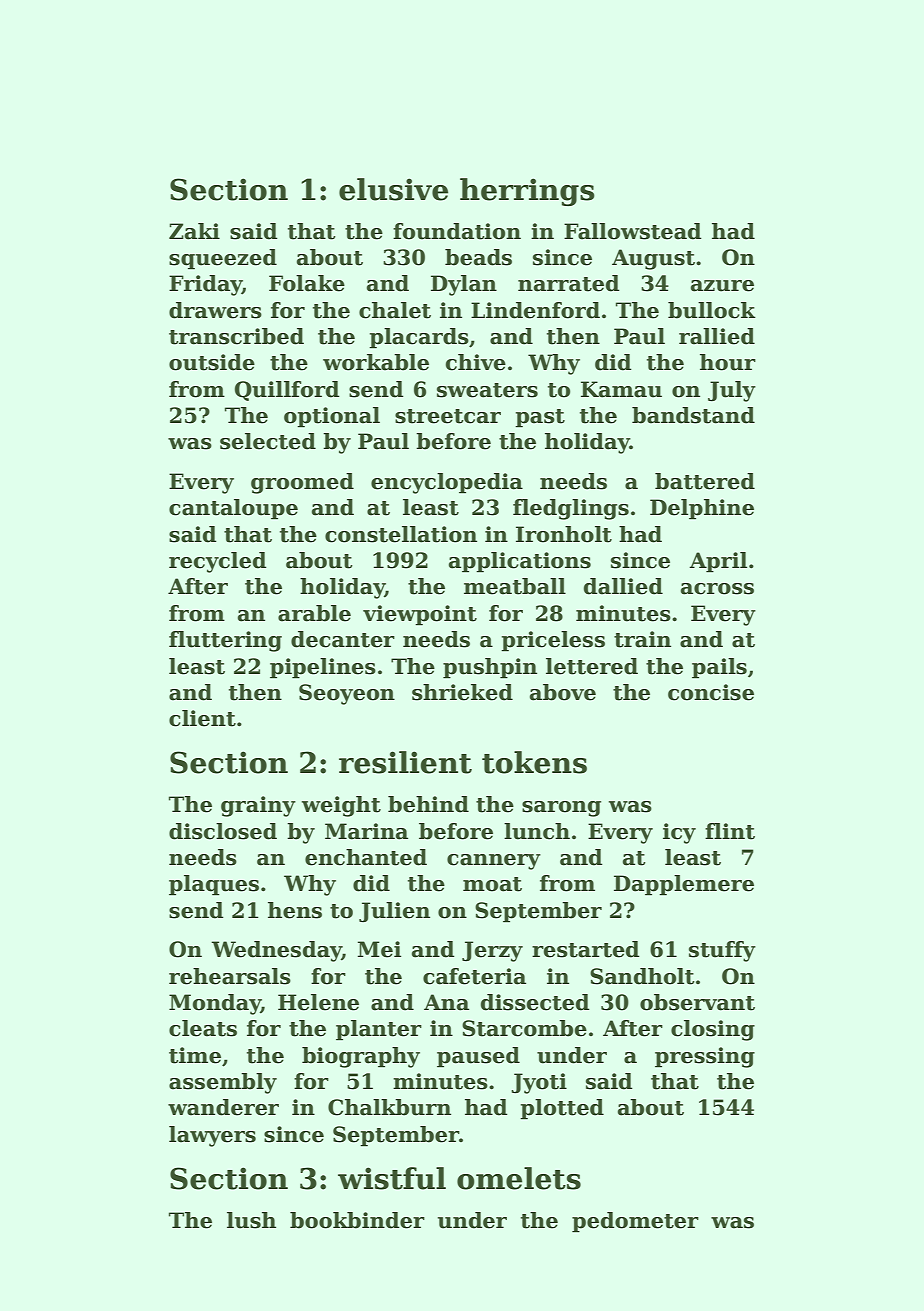 The image size is (924, 1311). I want to click on recycled, so click(217, 562).
